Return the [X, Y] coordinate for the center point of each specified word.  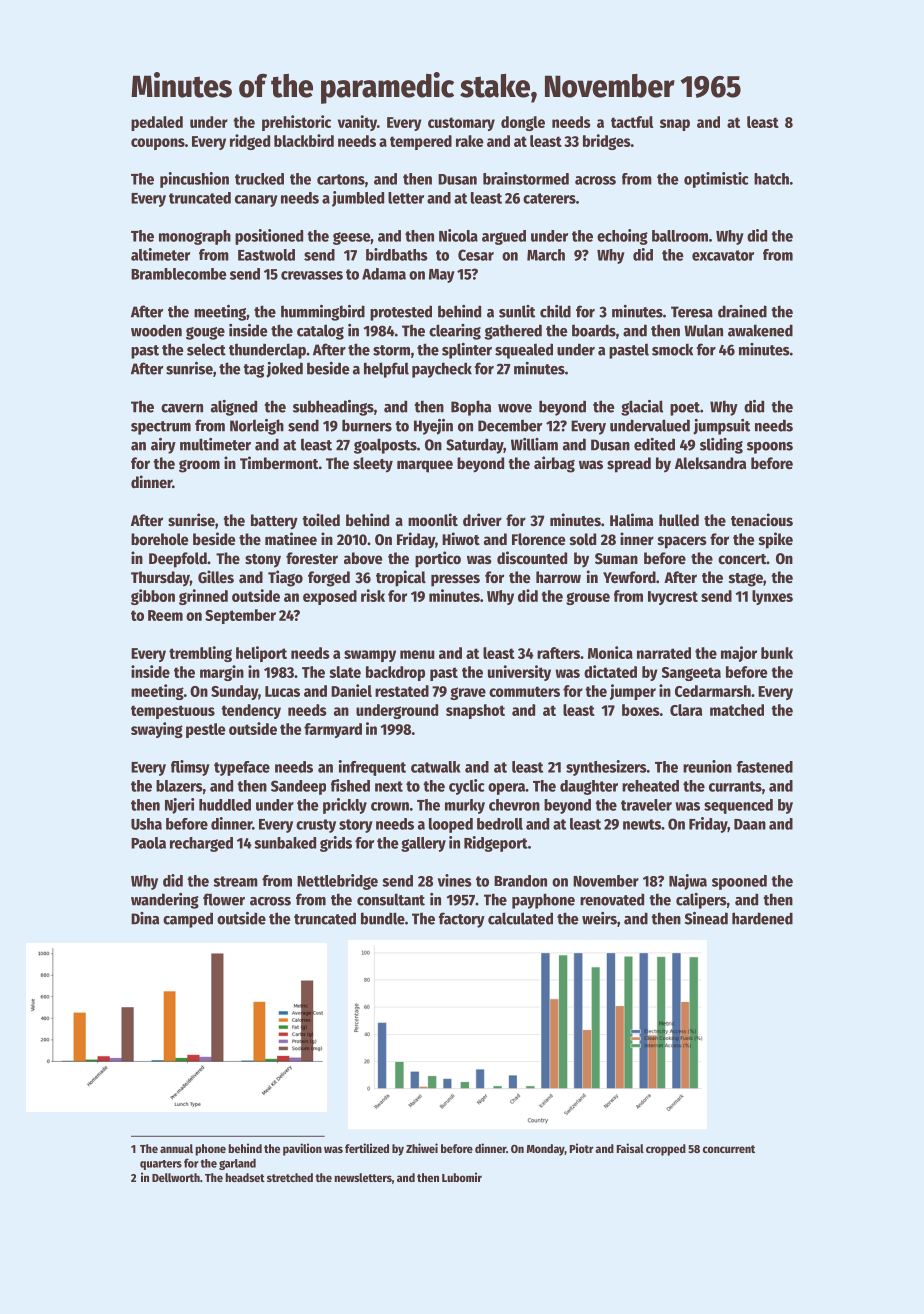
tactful [632, 122]
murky [465, 806]
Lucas [282, 691]
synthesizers [606, 768]
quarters [161, 1165]
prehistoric [296, 123]
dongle [523, 123]
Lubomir [462, 1177]
